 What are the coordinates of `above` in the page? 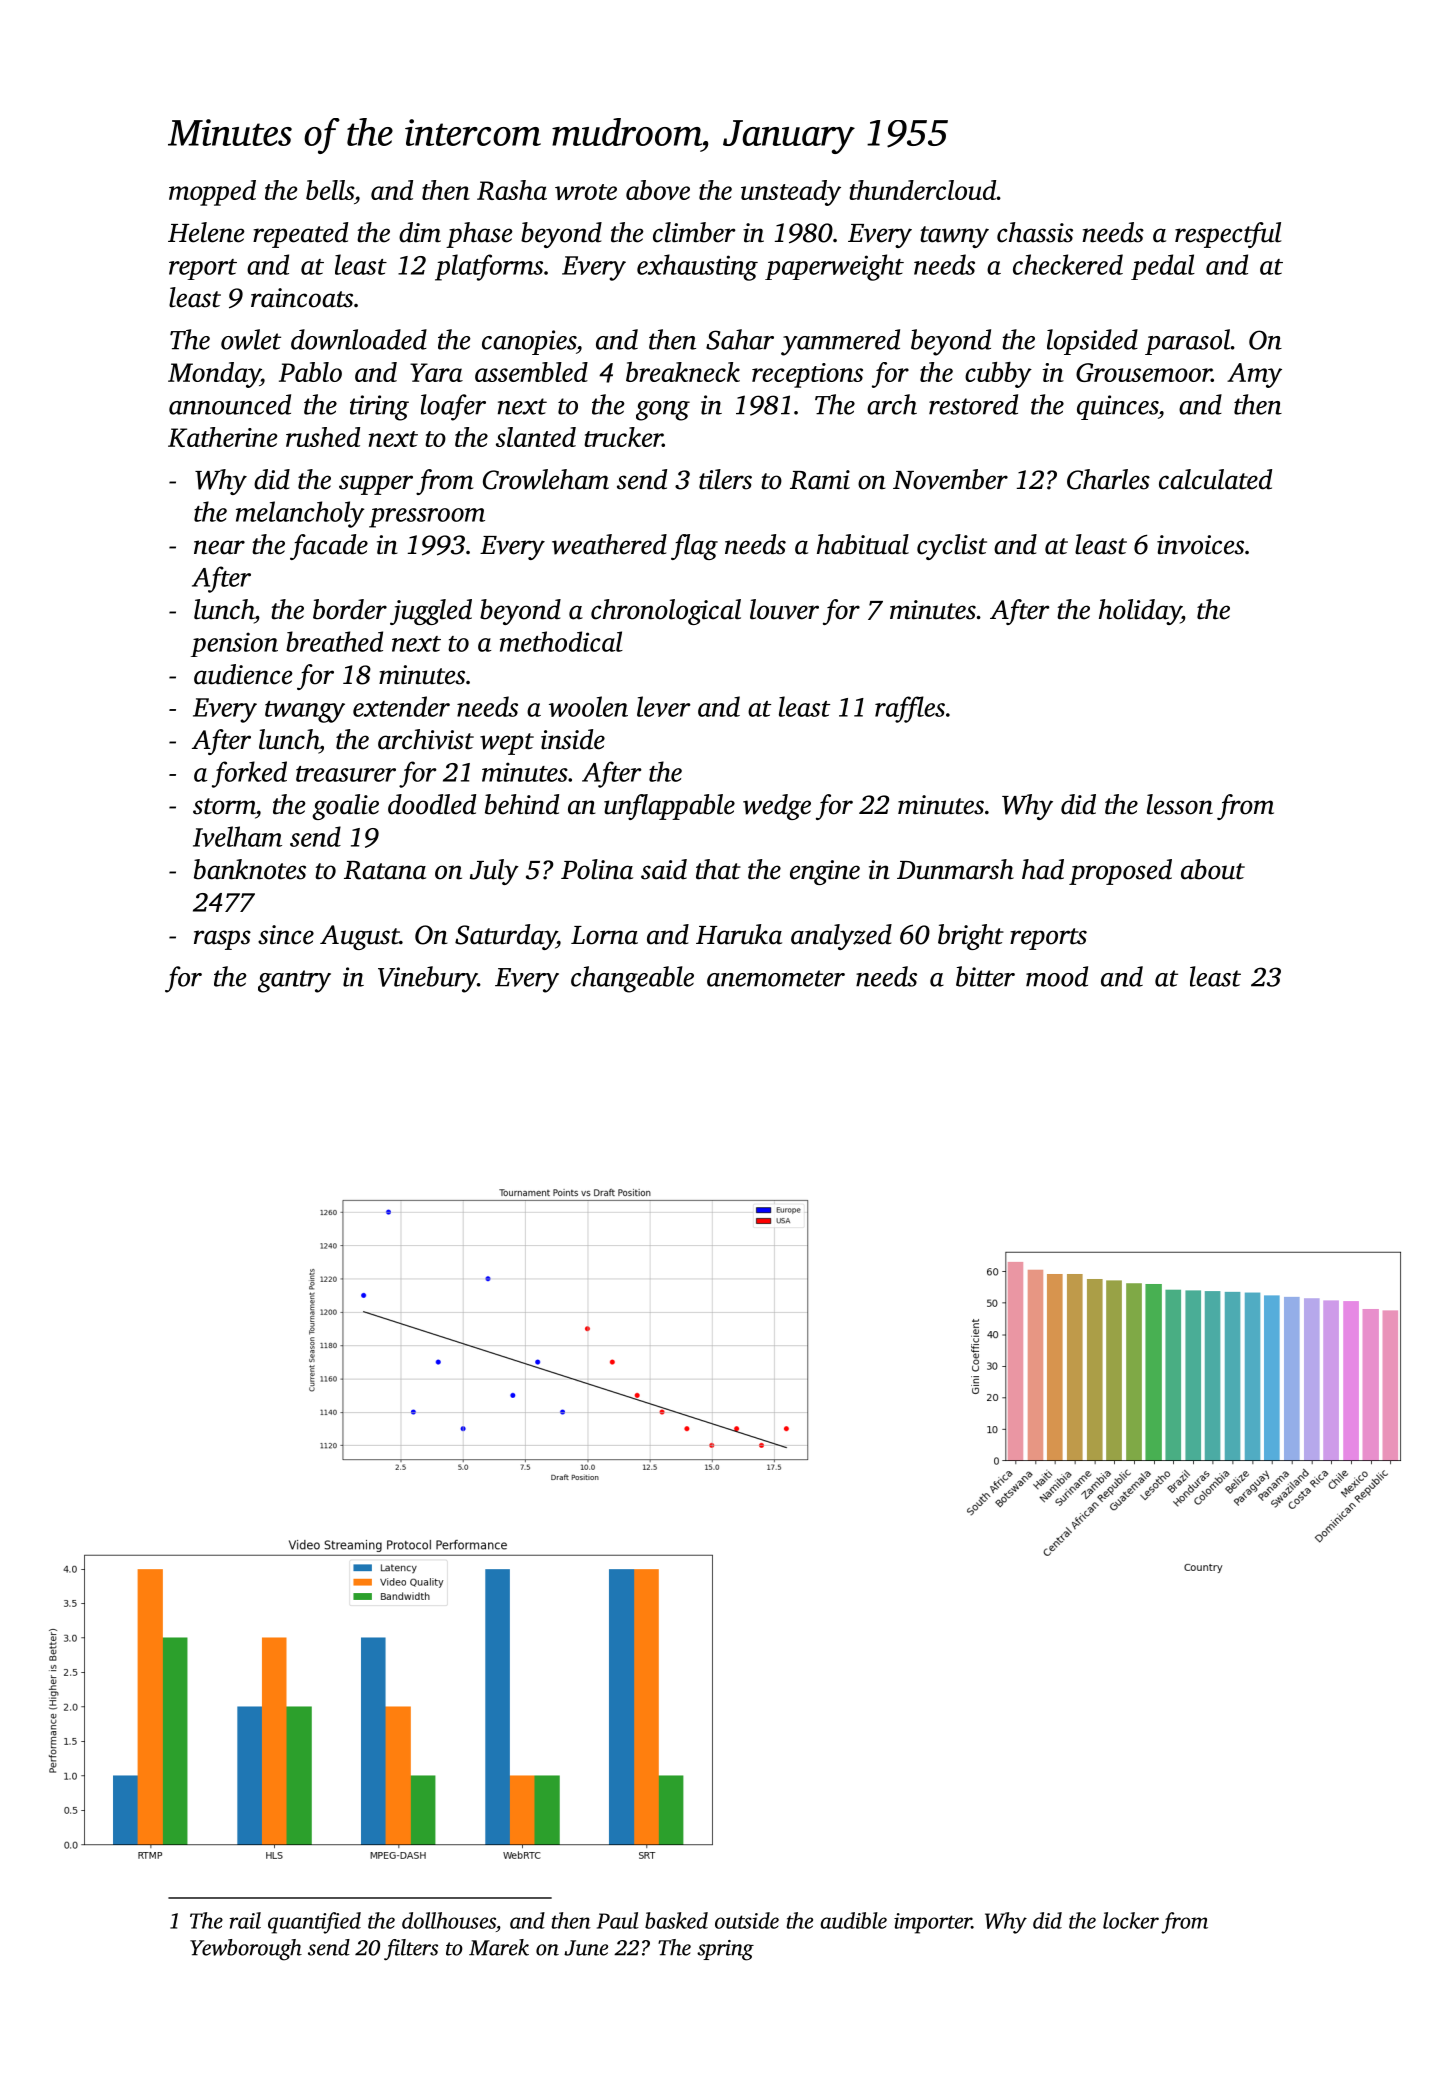 It's located at (658, 190).
